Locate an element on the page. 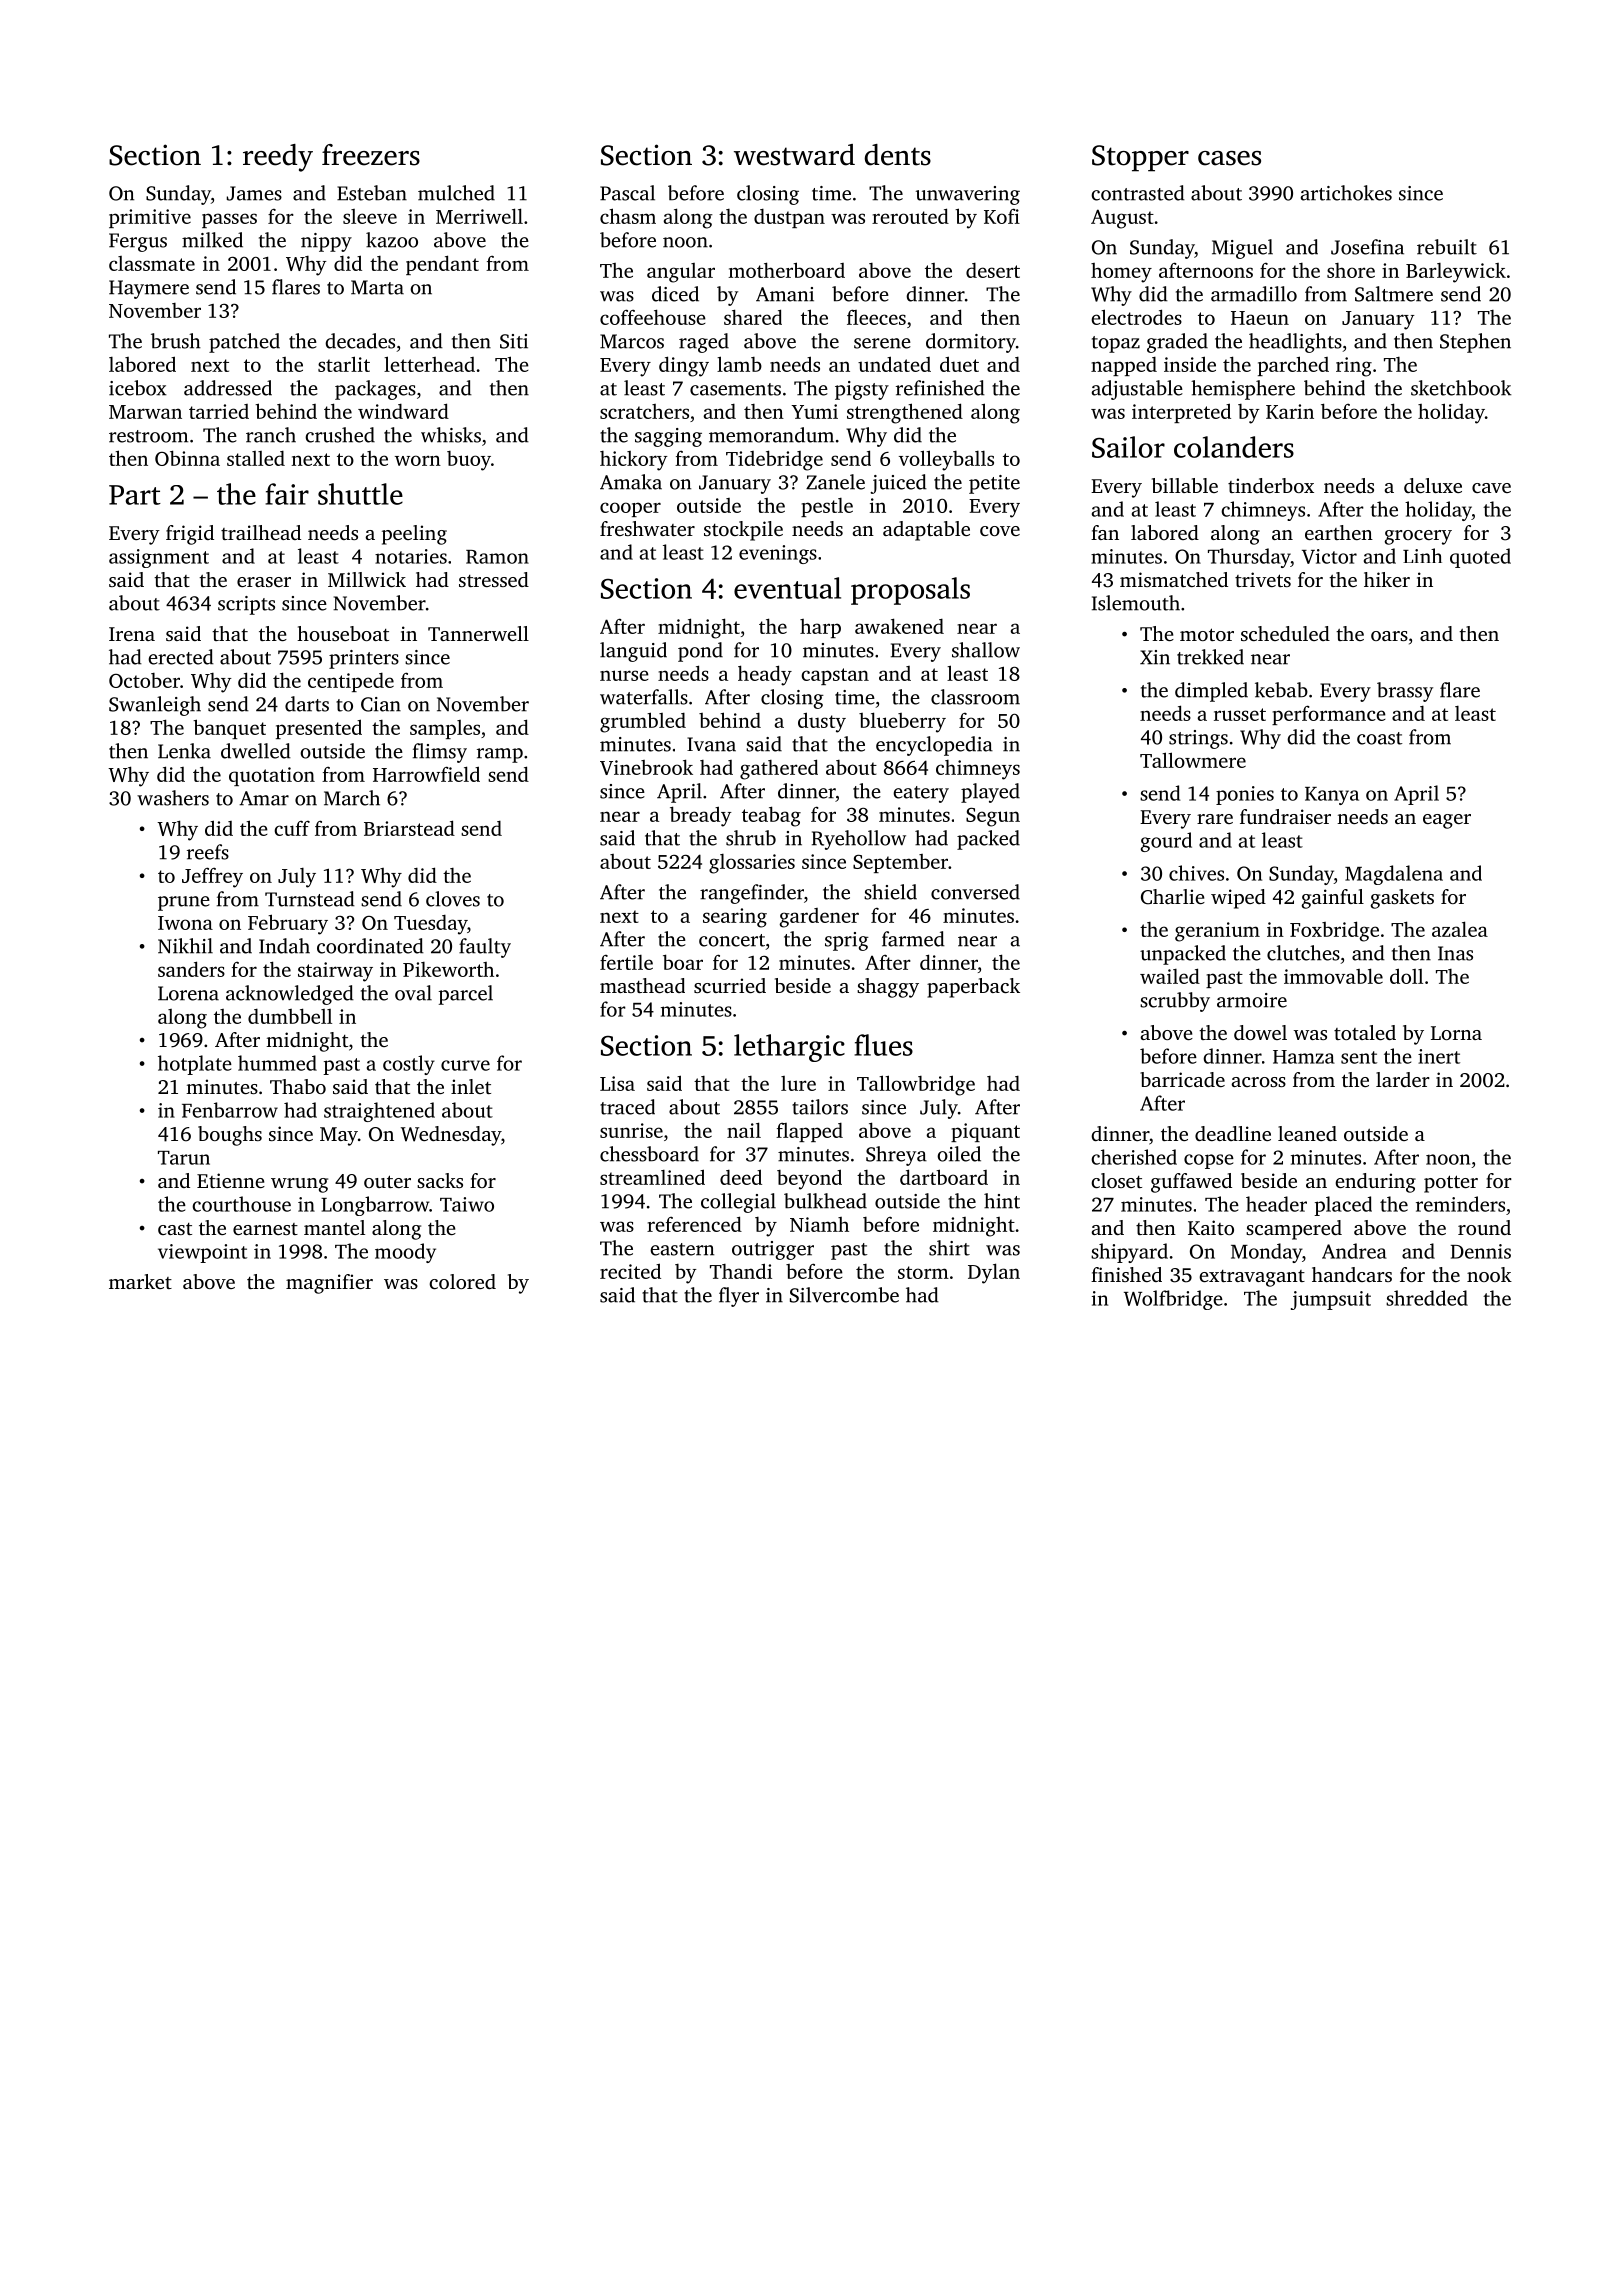  Amar is located at coordinates (264, 798).
